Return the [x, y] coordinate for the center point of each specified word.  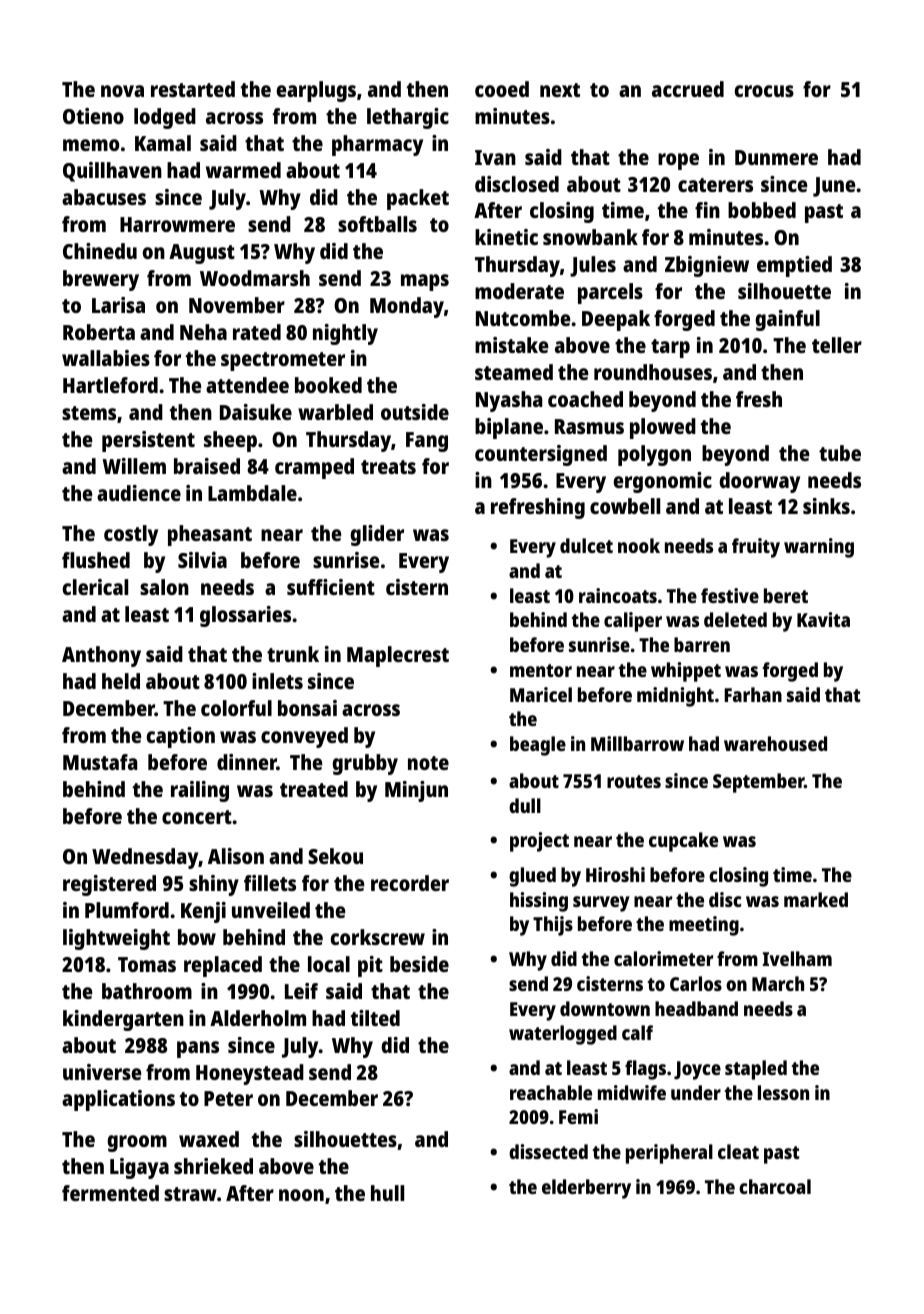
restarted [193, 89]
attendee [247, 385]
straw [190, 1194]
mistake [511, 345]
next [560, 90]
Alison [236, 856]
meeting [704, 926]
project [539, 842]
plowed [663, 428]
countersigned [541, 455]
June [834, 187]
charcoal [775, 1186]
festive [730, 595]
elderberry [586, 1189]
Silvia [202, 560]
